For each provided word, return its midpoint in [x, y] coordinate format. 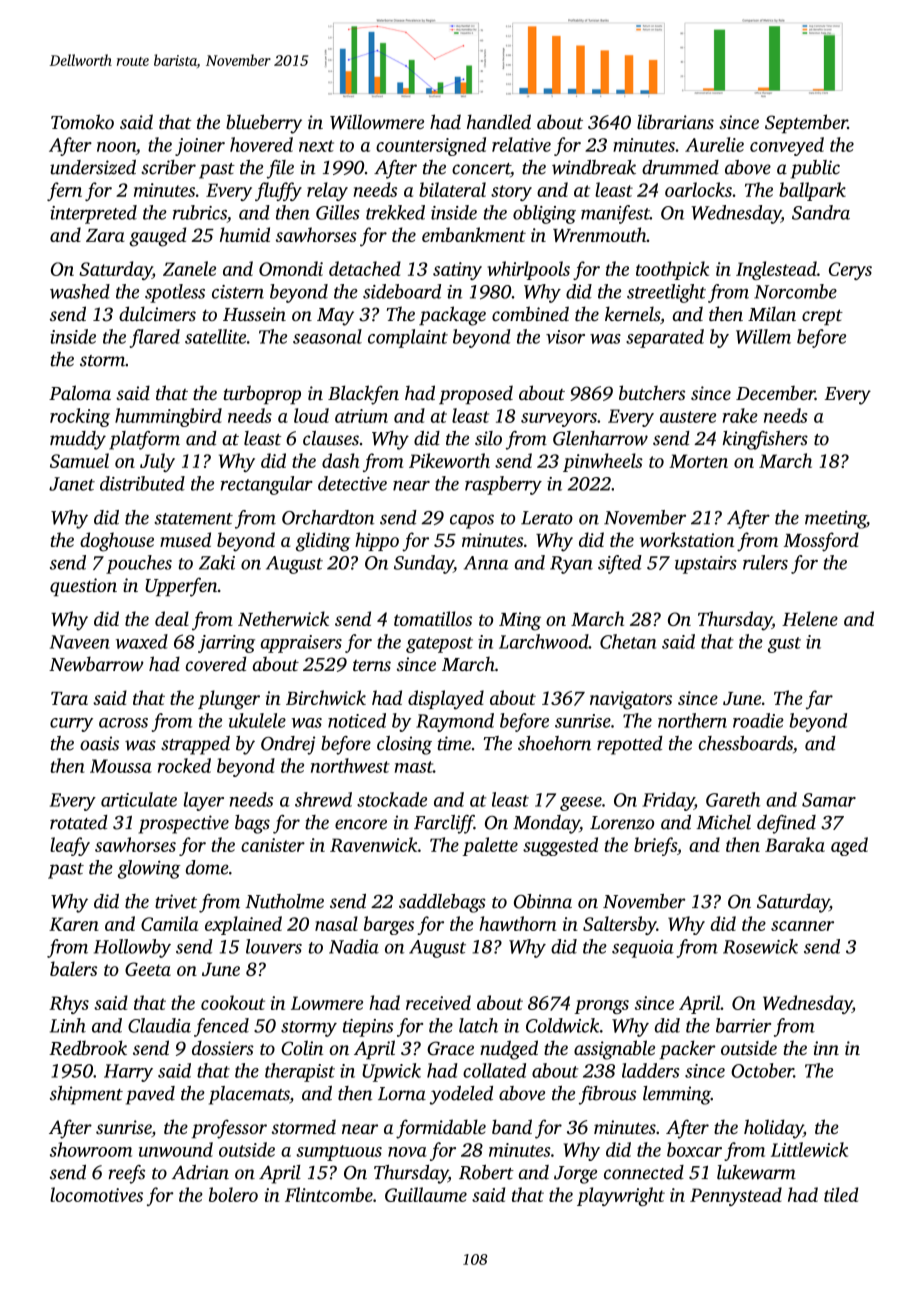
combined [530, 313]
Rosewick [760, 946]
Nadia [354, 946]
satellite [215, 336]
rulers [765, 562]
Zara [105, 235]
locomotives [96, 1194]
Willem [763, 336]
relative [521, 144]
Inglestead [776, 270]
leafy [70, 846]
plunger [229, 700]
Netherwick [283, 618]
